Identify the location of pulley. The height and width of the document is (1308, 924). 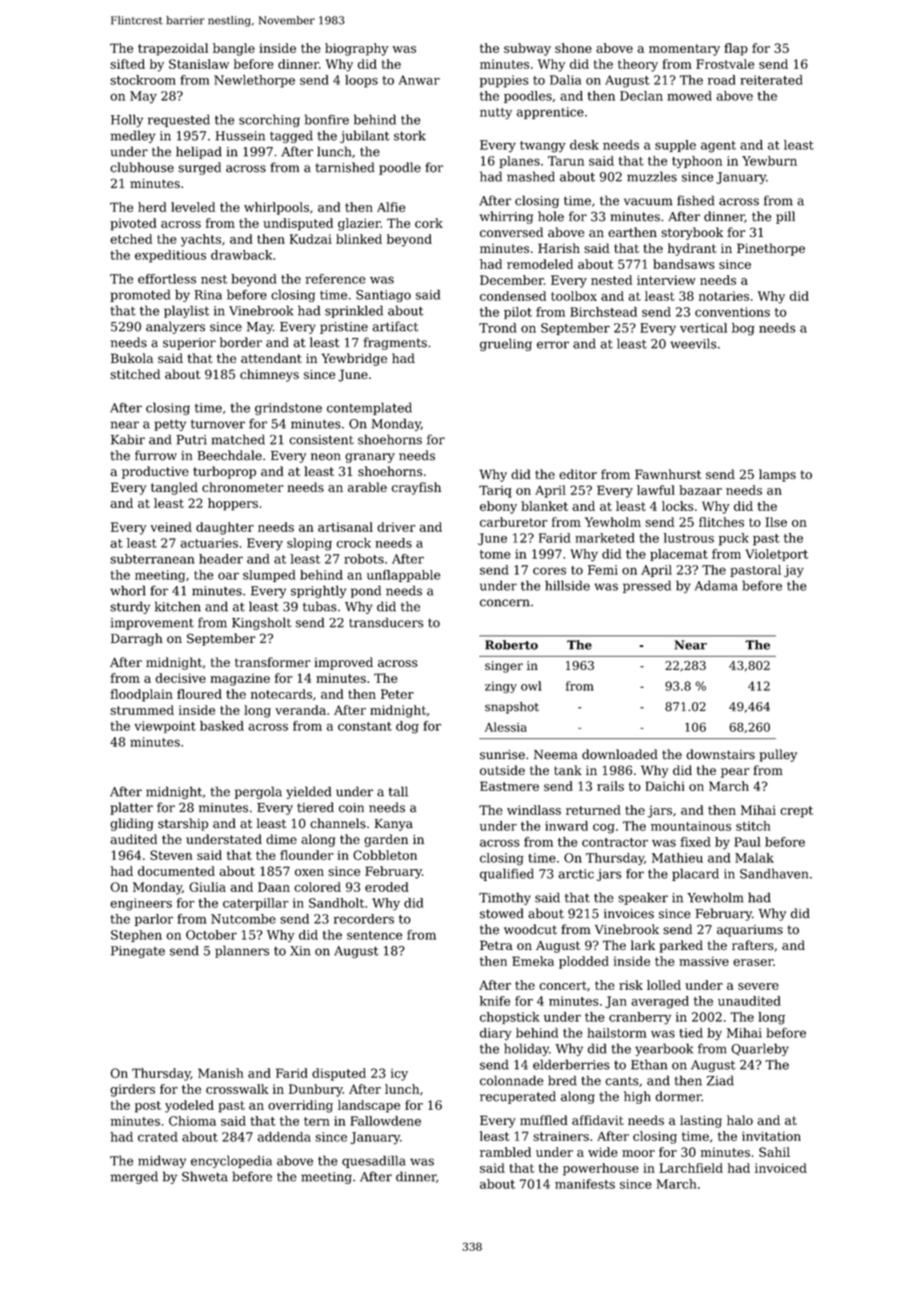
(778, 755).
